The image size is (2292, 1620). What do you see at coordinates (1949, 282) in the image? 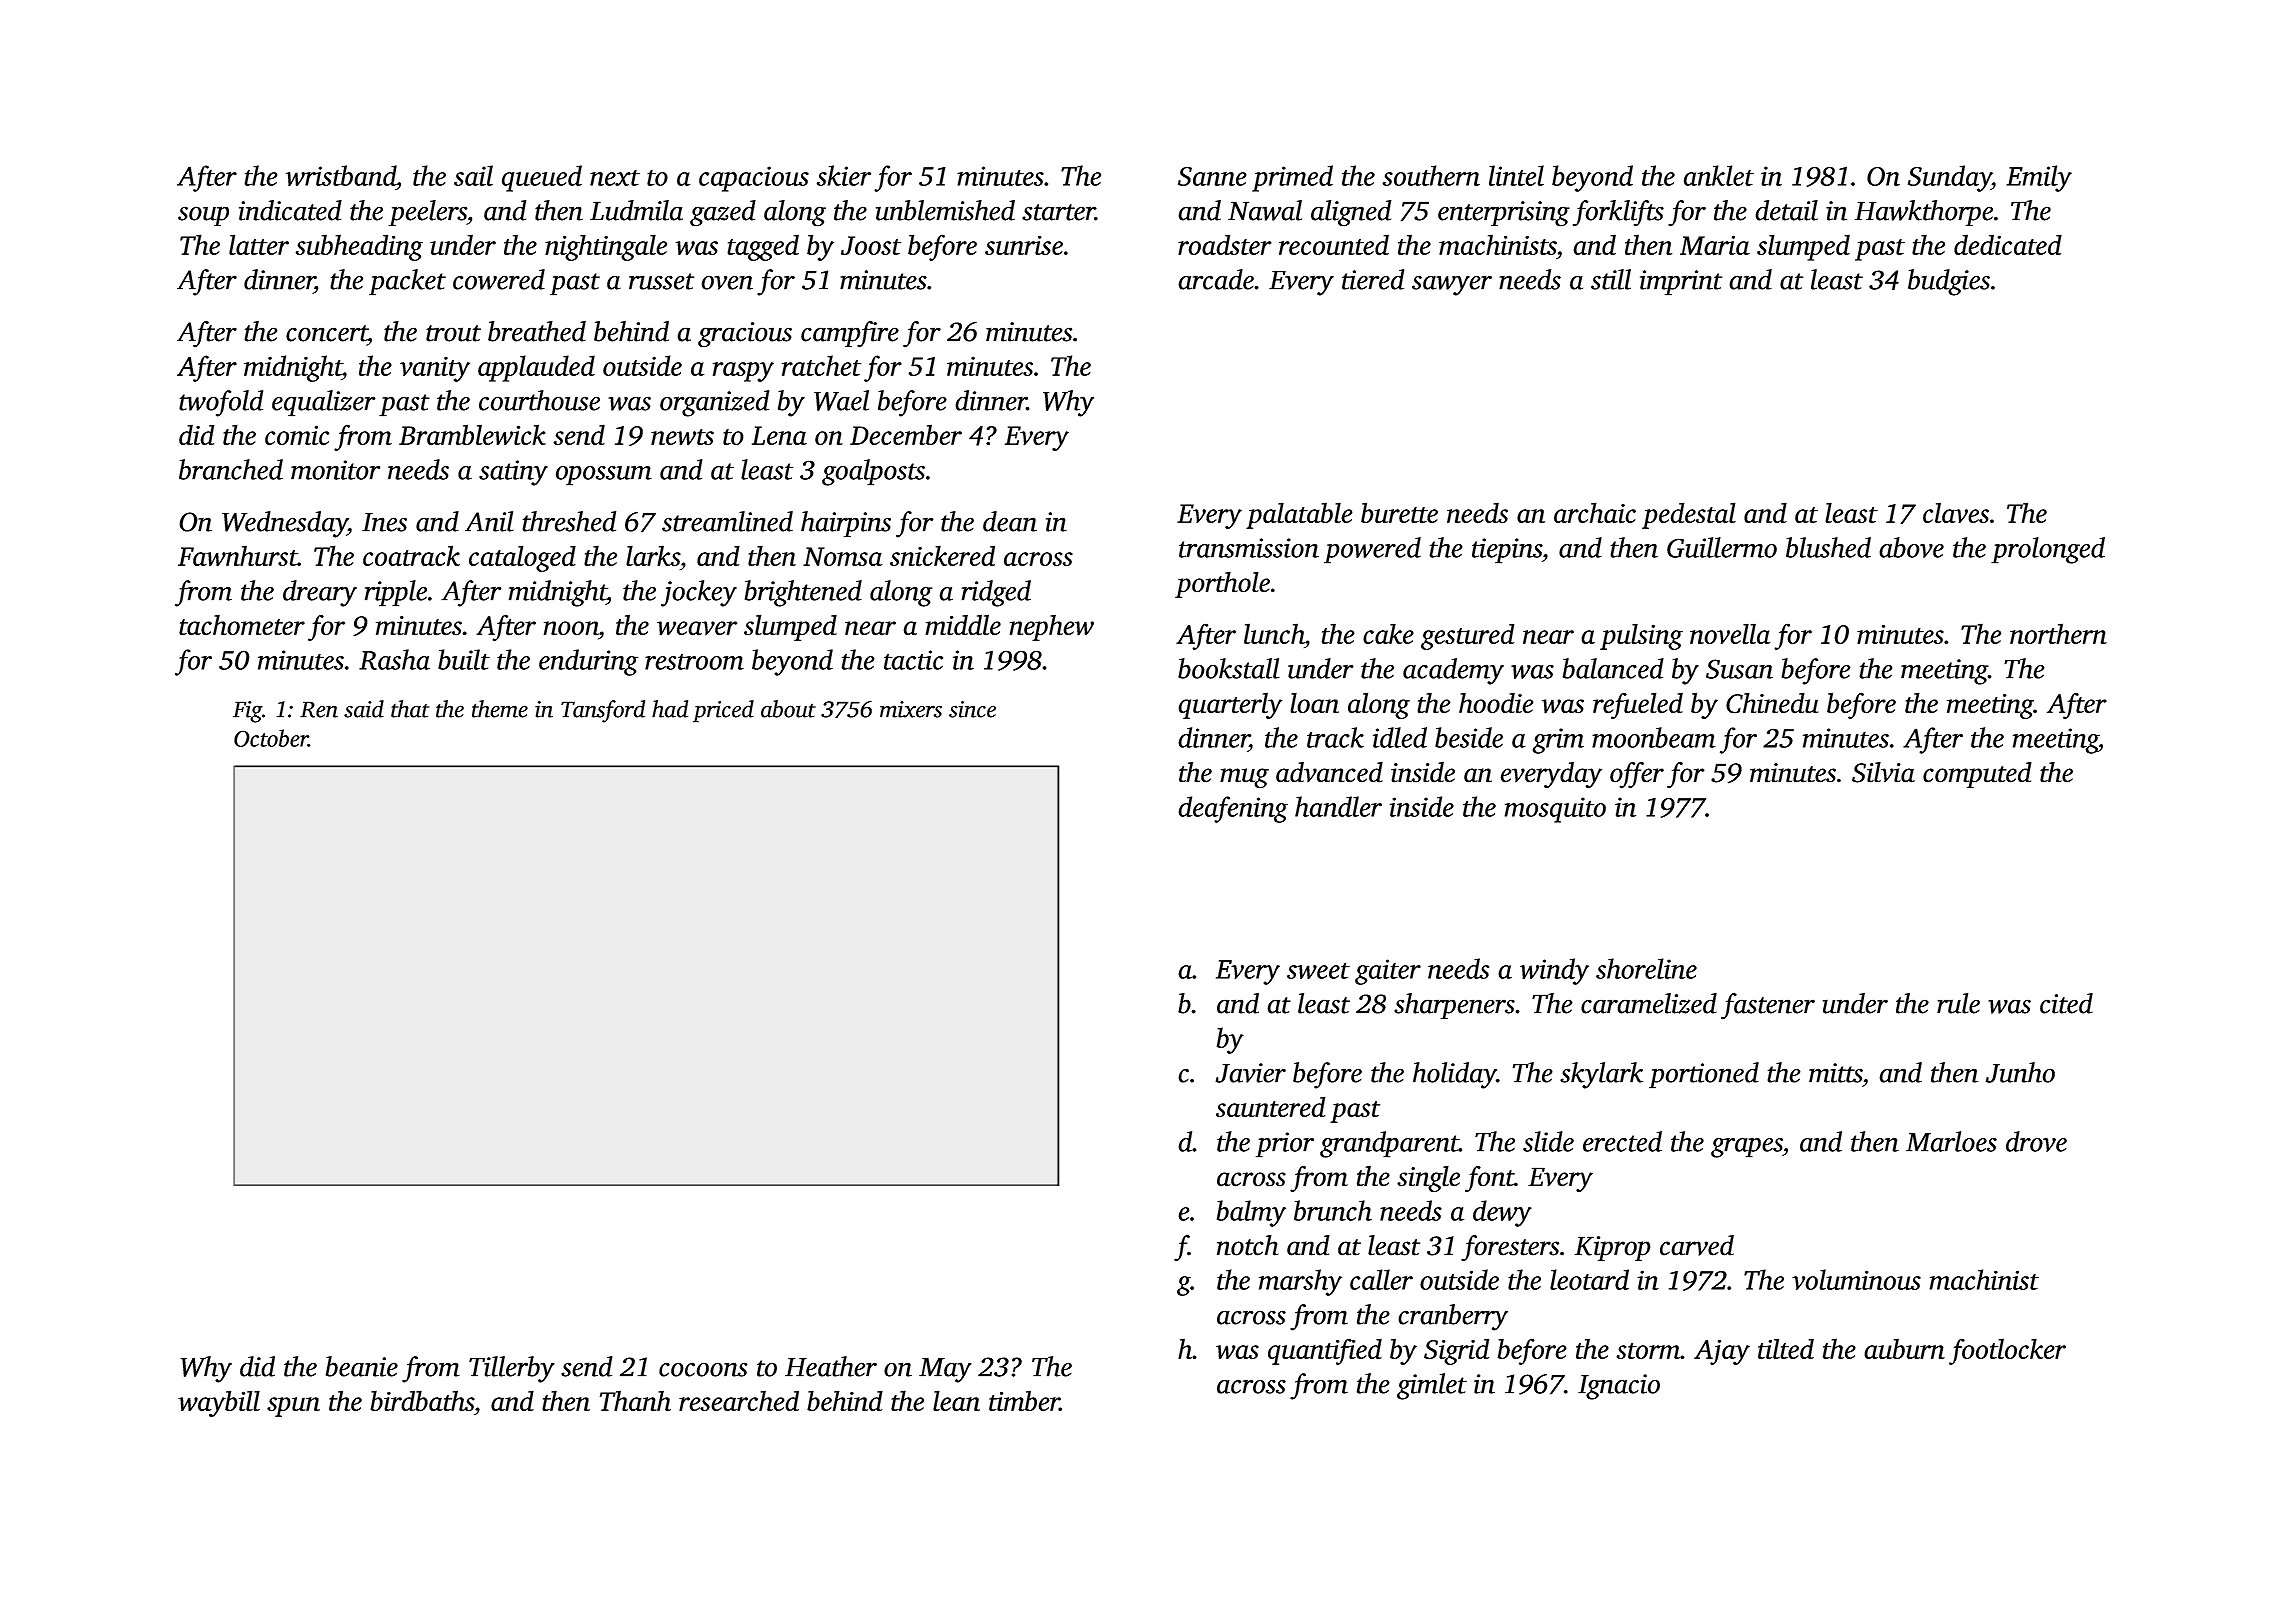
I see `budgies` at bounding box center [1949, 282].
